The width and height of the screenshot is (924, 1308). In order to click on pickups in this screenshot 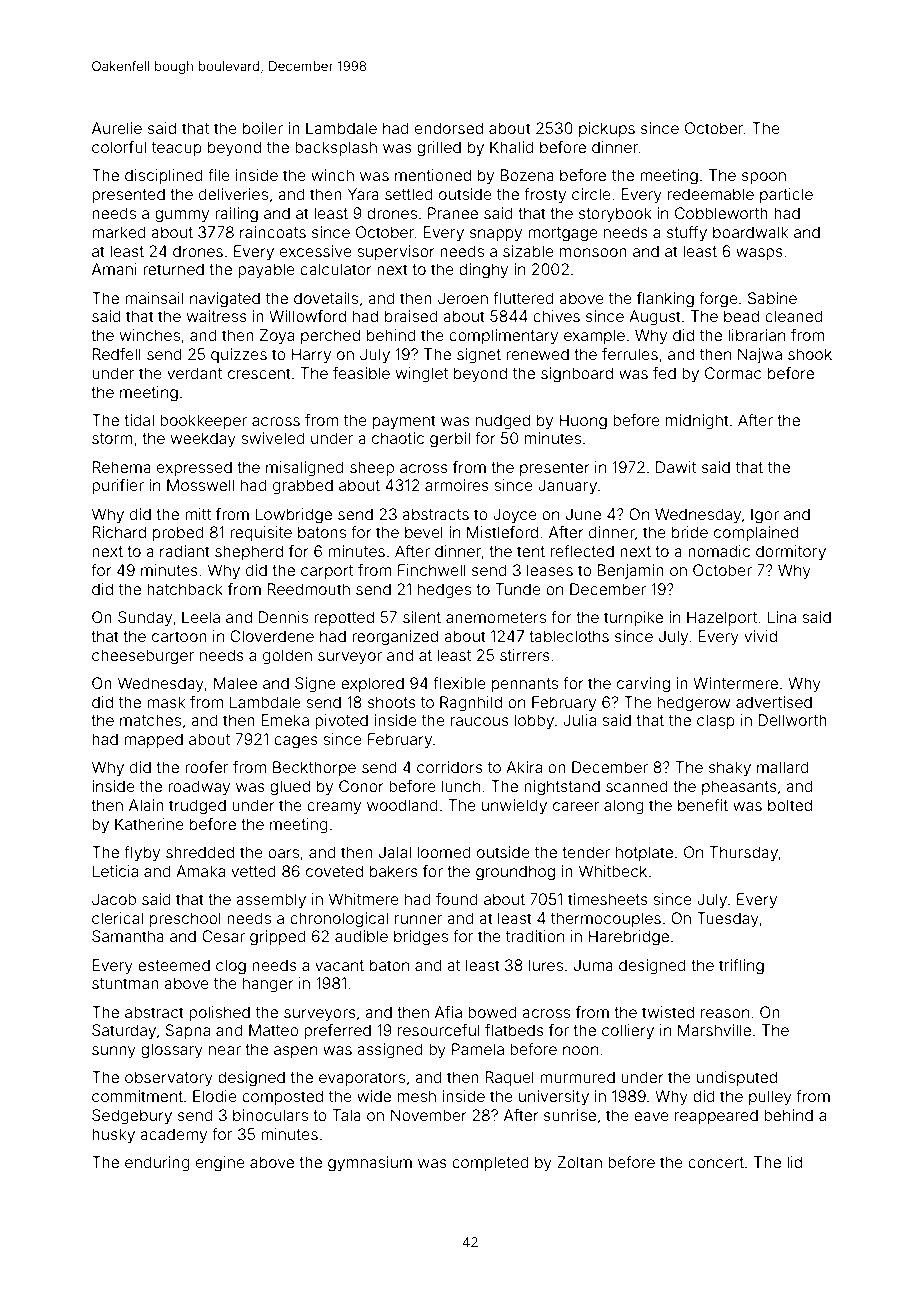, I will do `click(607, 129)`.
